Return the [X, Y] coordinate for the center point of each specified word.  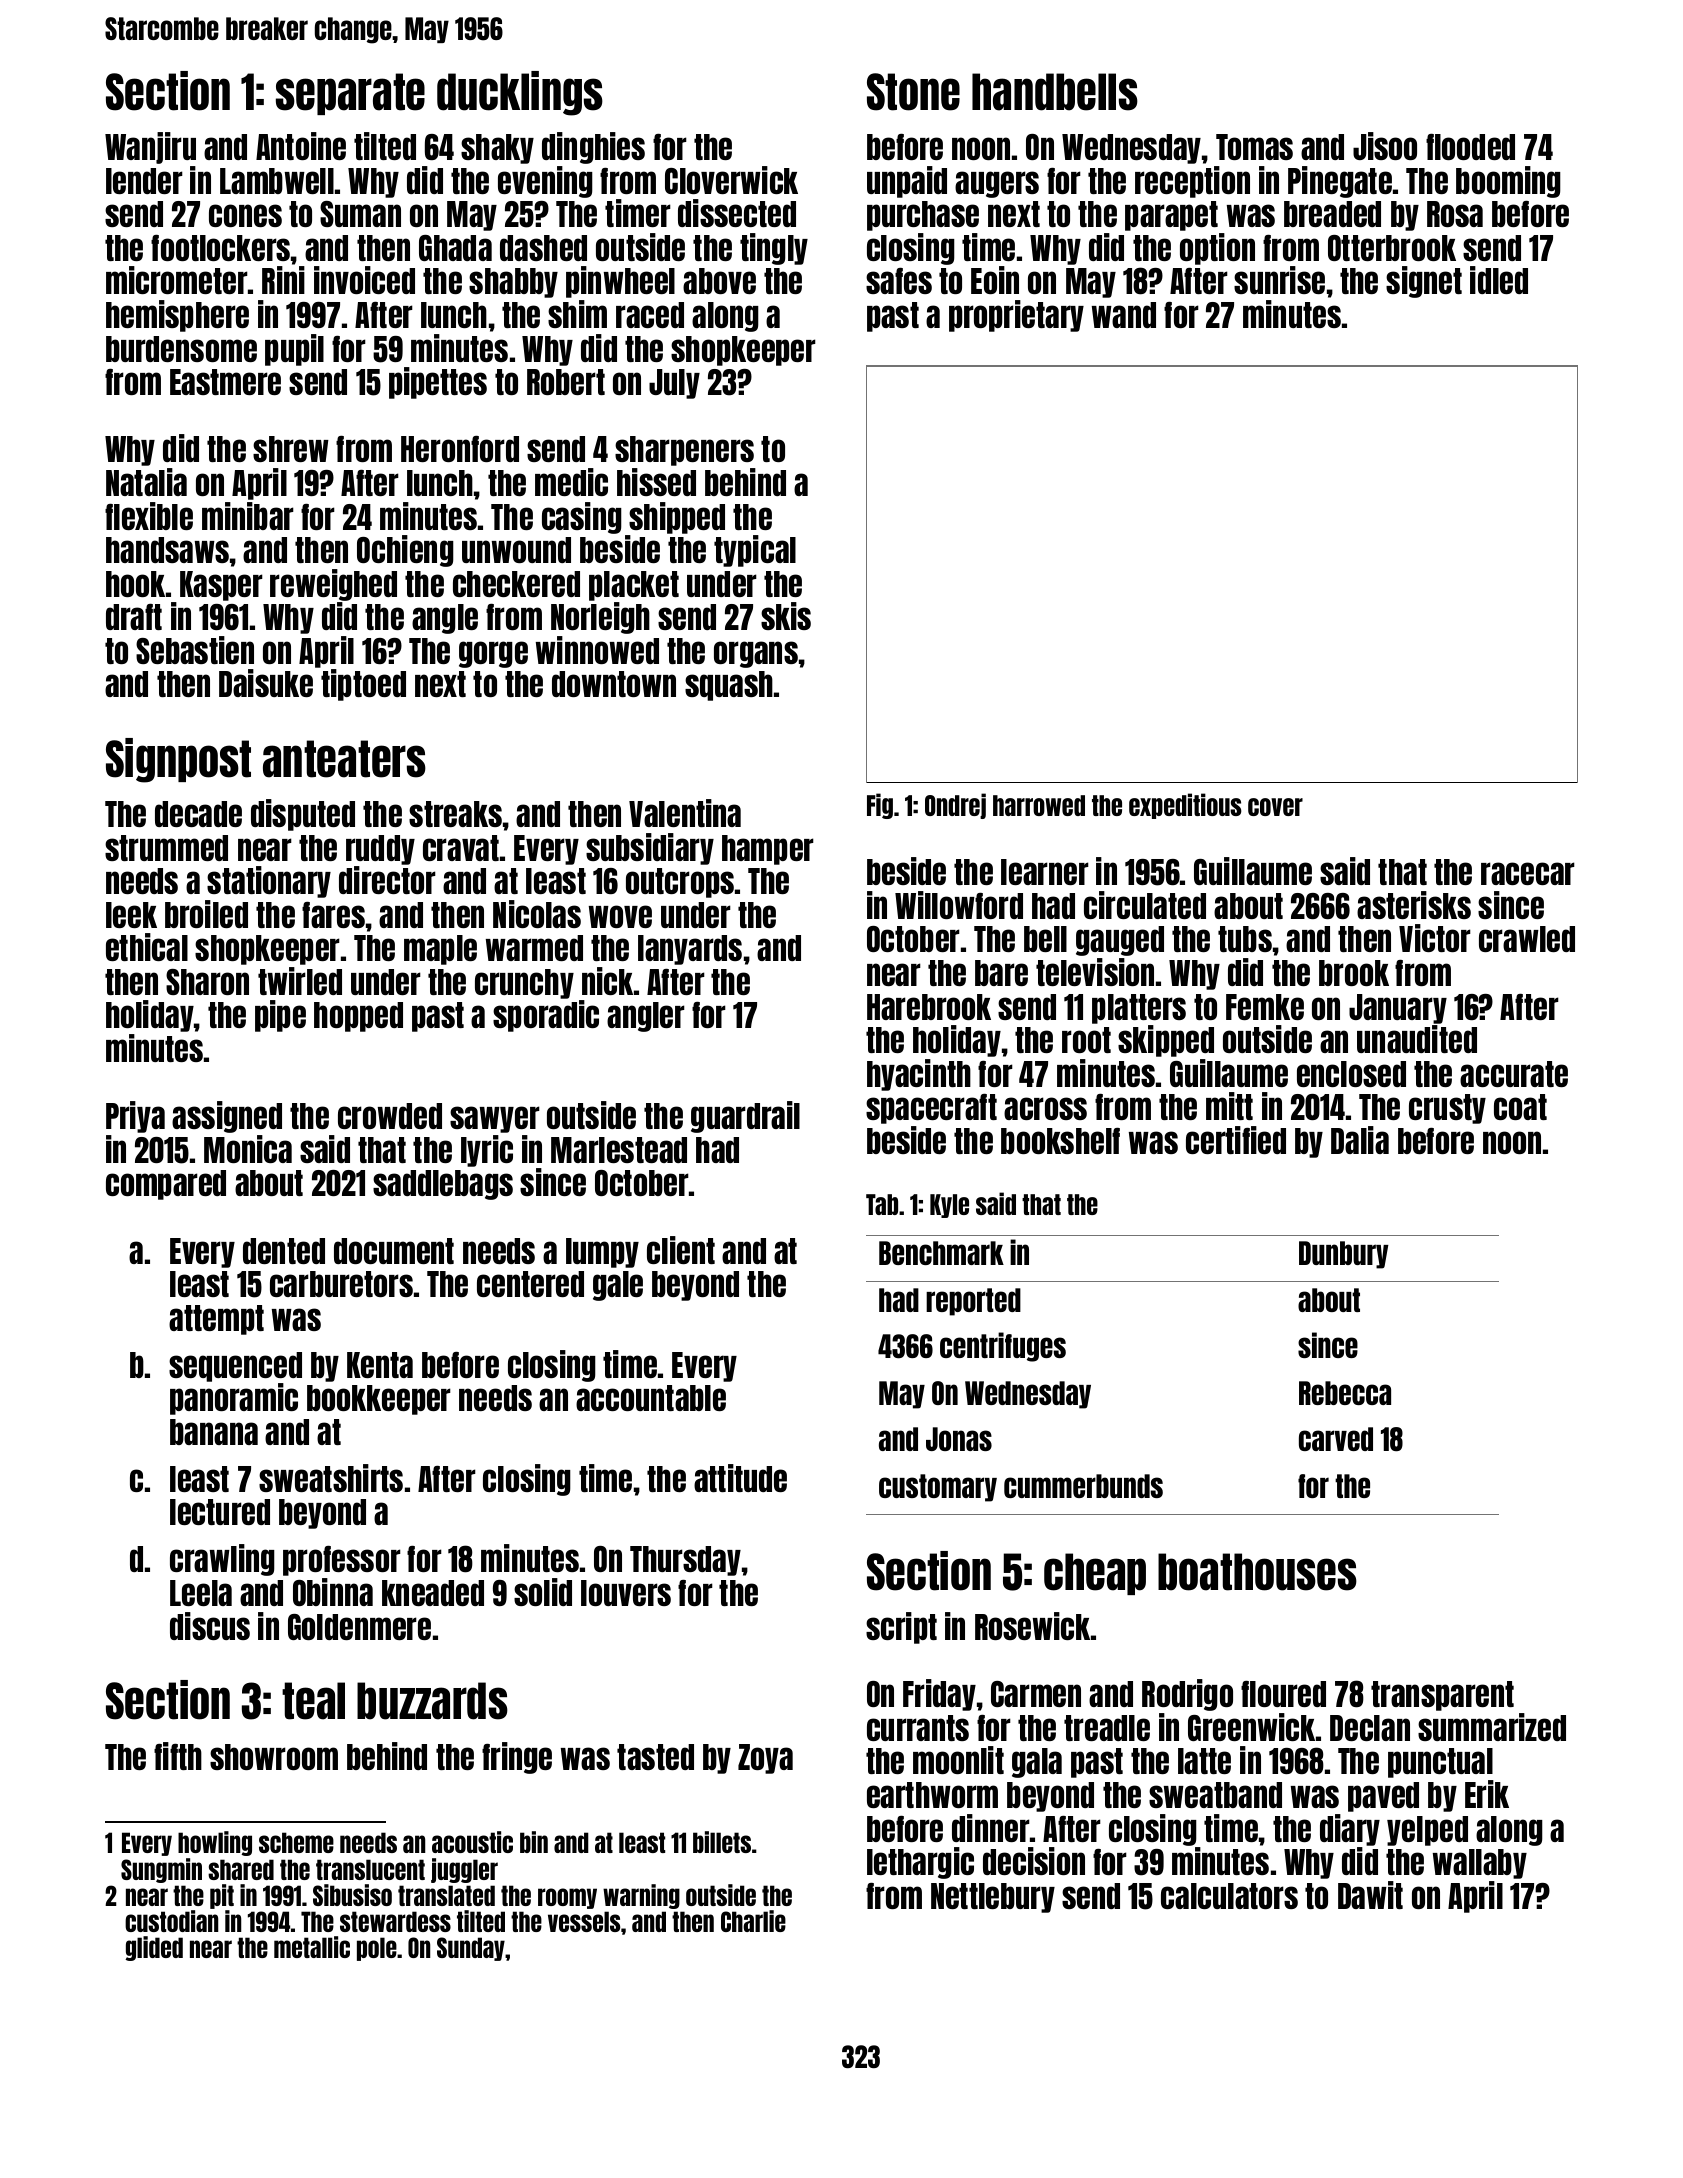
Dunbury [1344, 1255]
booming [1508, 182]
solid [543, 1592]
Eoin [995, 280]
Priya [135, 1117]
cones [245, 215]
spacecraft [931, 1109]
